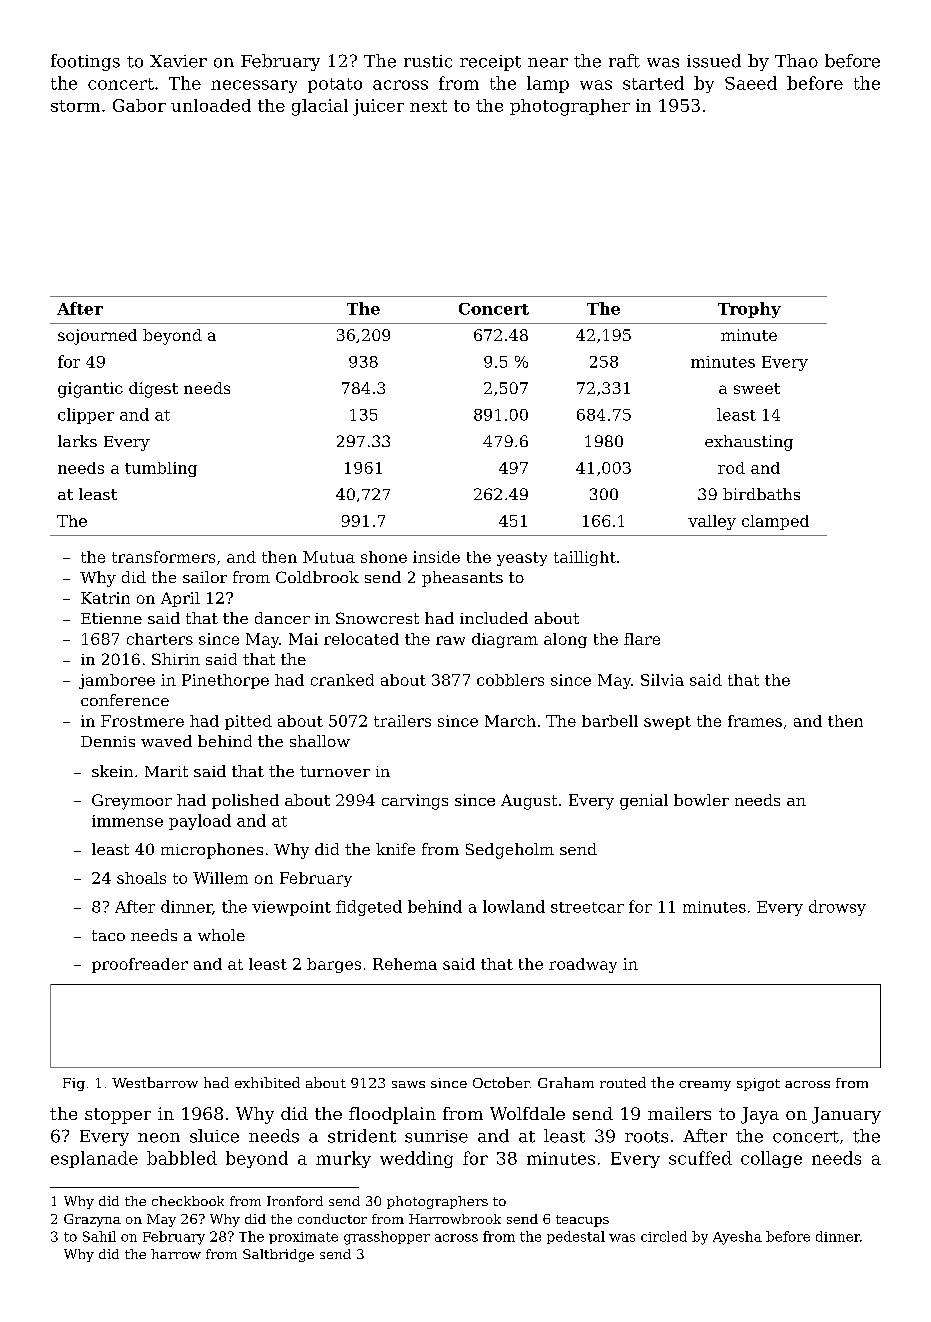  What do you see at coordinates (755, 721) in the screenshot?
I see `frames` at bounding box center [755, 721].
